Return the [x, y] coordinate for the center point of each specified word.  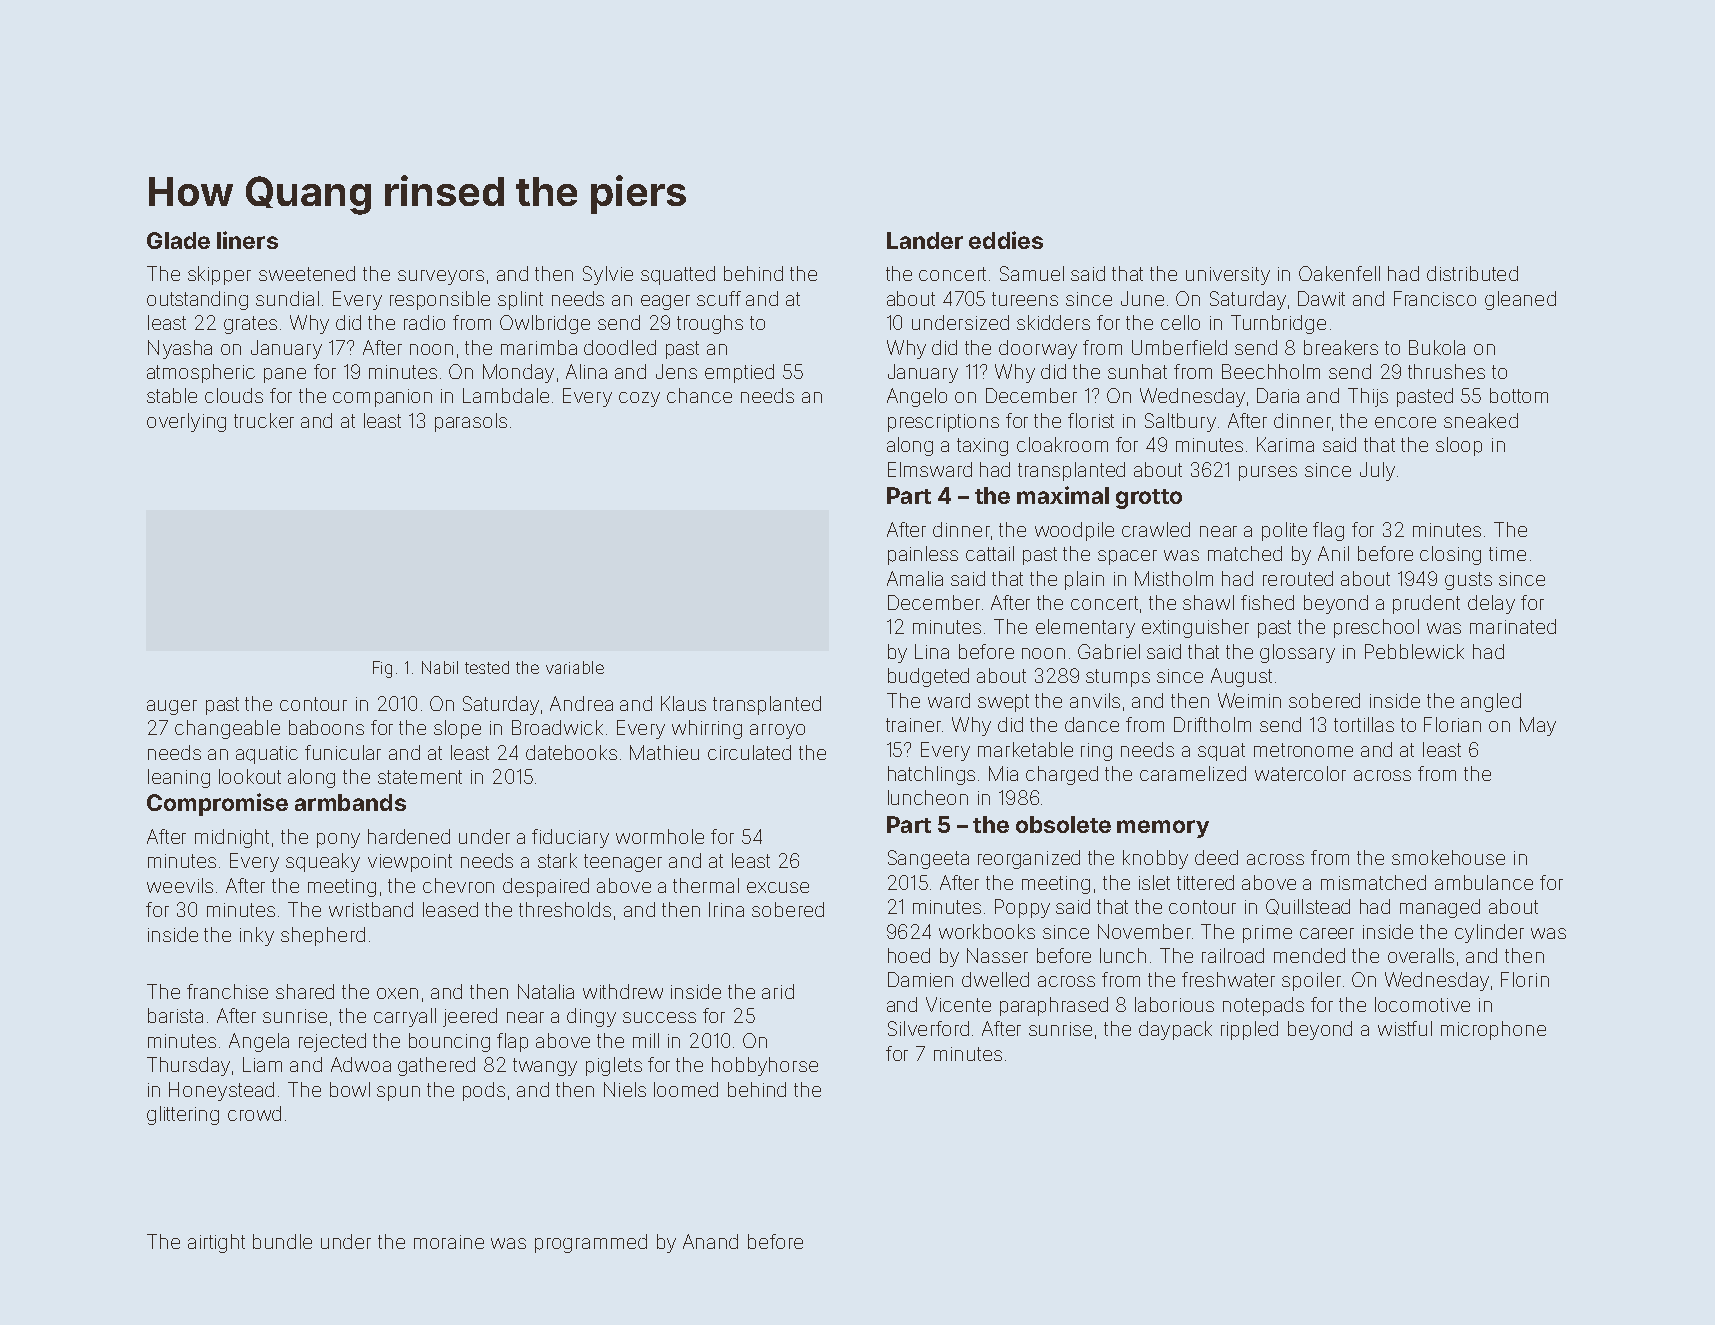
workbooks [987, 931]
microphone [1493, 1030]
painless [923, 555]
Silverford [928, 1028]
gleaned [1520, 300]
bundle [282, 1241]
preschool [1376, 628]
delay [1491, 604]
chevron [458, 885]
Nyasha [180, 349]
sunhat [1137, 371]
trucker [264, 420]
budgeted [928, 677]
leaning [179, 778]
